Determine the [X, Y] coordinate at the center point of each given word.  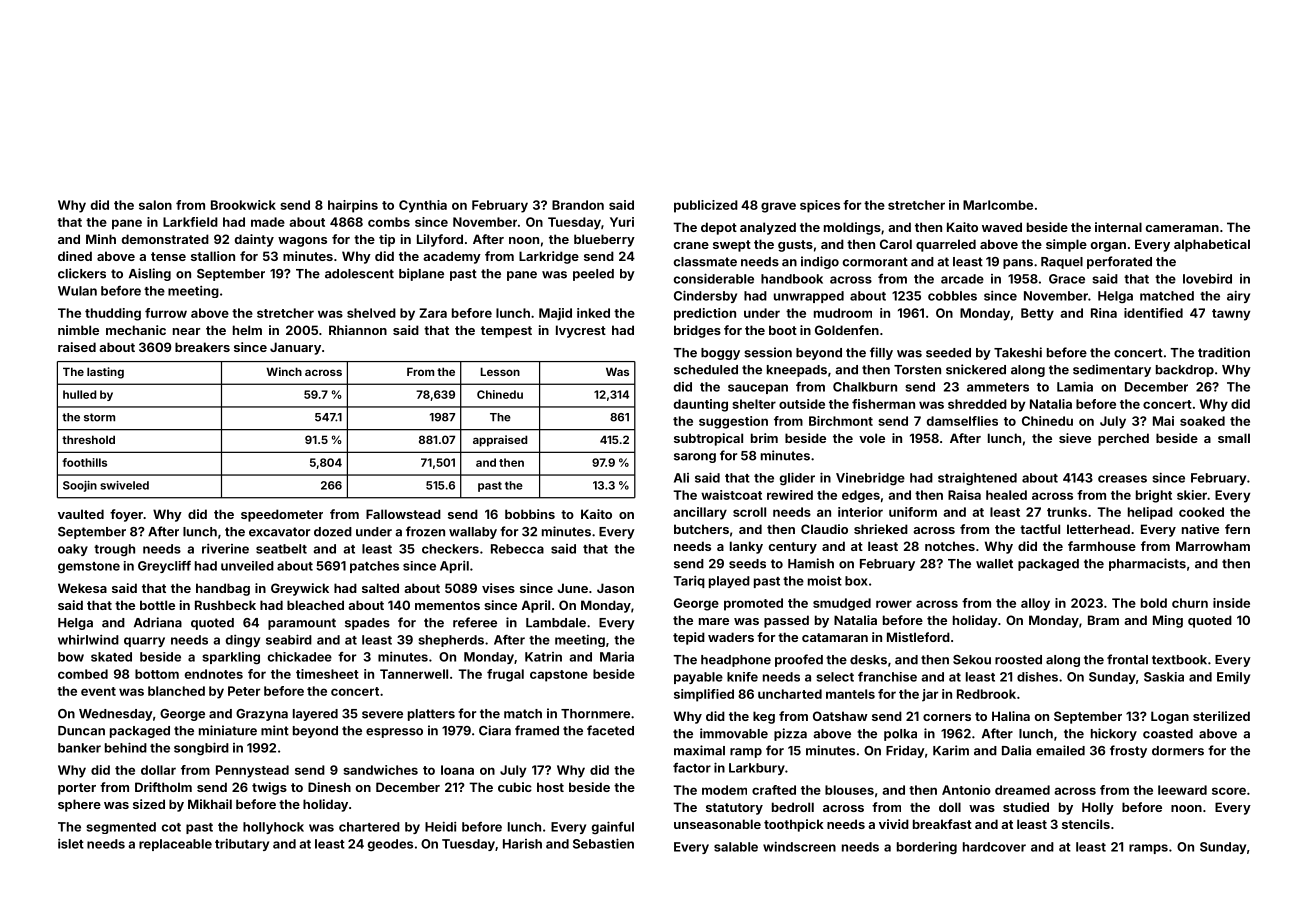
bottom [157, 674]
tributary [242, 844]
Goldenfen [847, 330]
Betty [1037, 314]
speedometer [282, 515]
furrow [166, 313]
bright [1154, 496]
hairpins [353, 206]
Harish [522, 844]
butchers [701, 529]
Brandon [578, 205]
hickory [1114, 734]
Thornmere [595, 714]
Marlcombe [998, 205]
